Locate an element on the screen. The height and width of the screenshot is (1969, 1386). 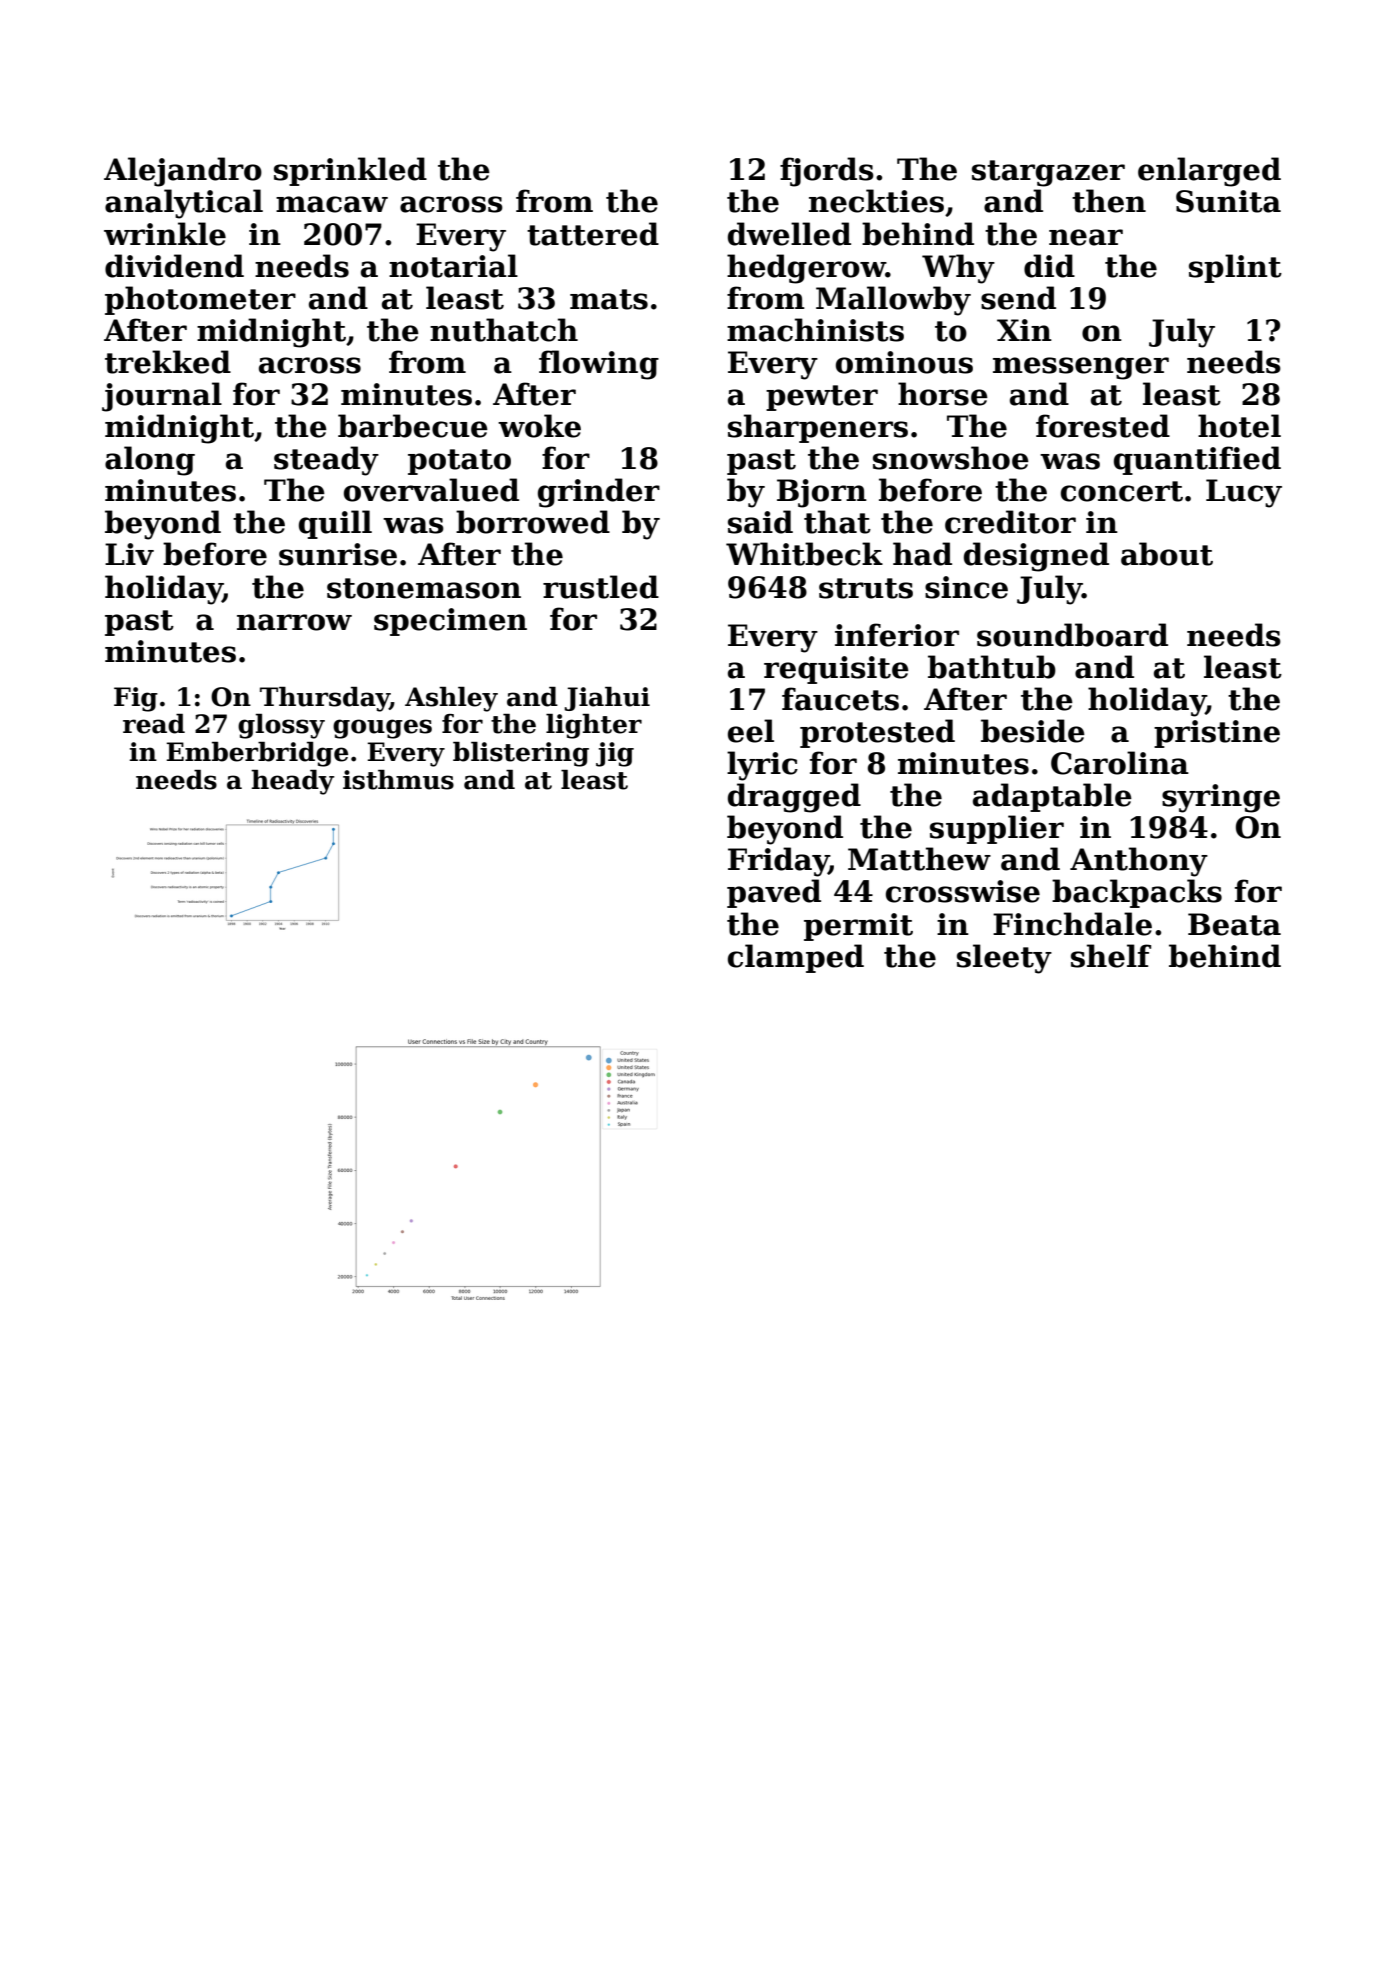
stargazer is located at coordinates (1048, 173).
